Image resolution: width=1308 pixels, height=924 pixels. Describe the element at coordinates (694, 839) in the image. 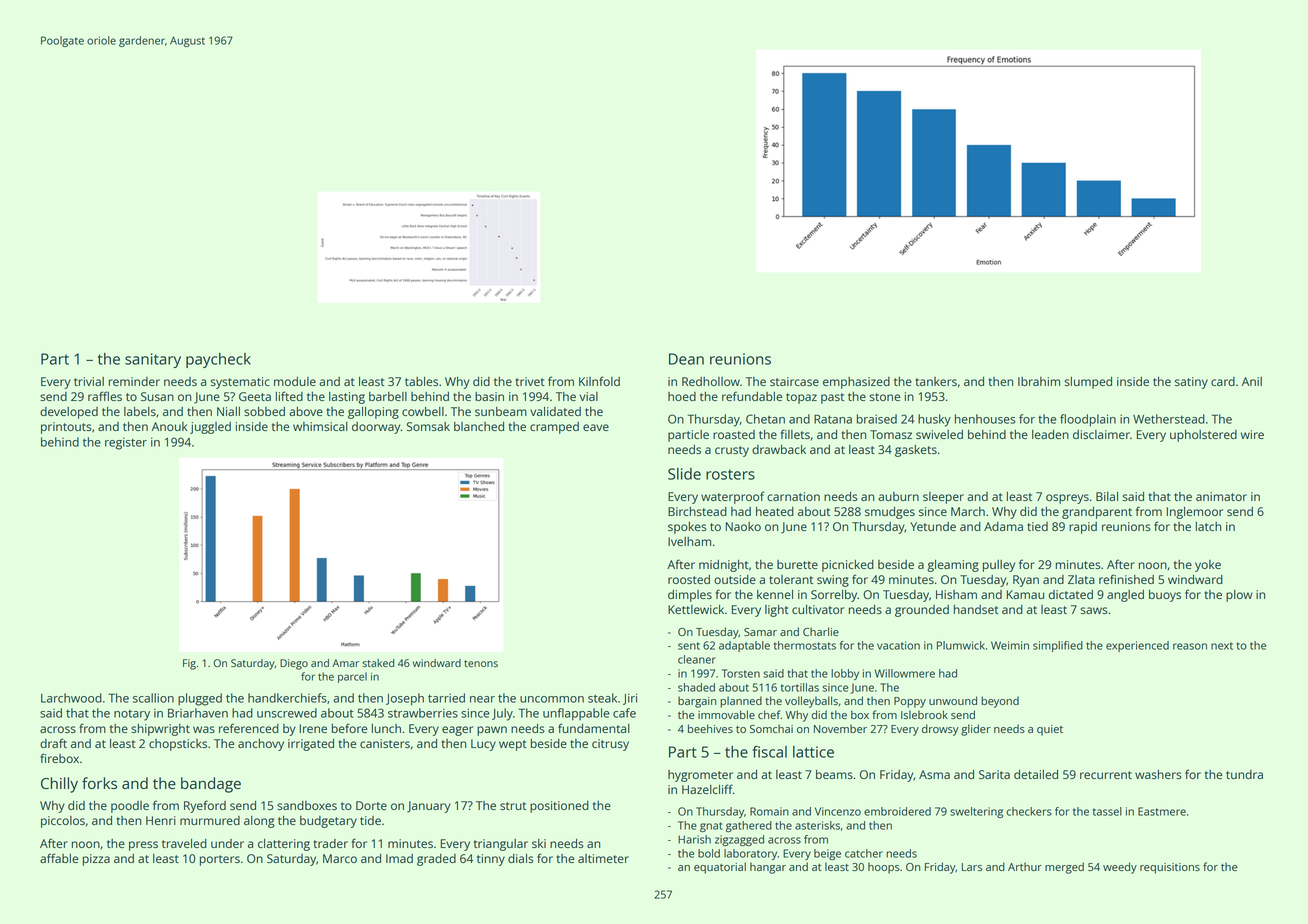

I see `Harish` at that location.
